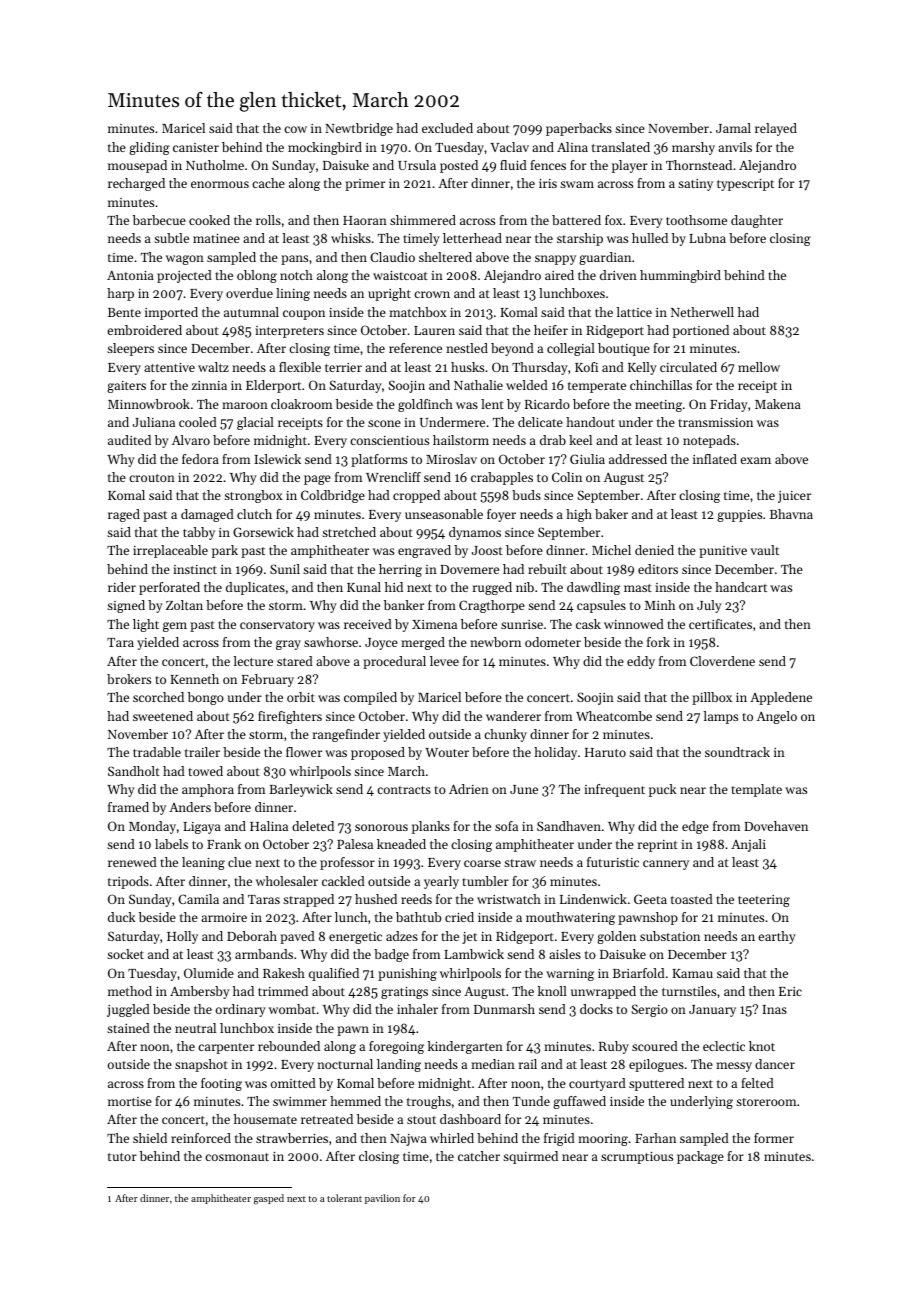  Describe the element at coordinates (149, 148) in the screenshot. I see `gliding` at that location.
